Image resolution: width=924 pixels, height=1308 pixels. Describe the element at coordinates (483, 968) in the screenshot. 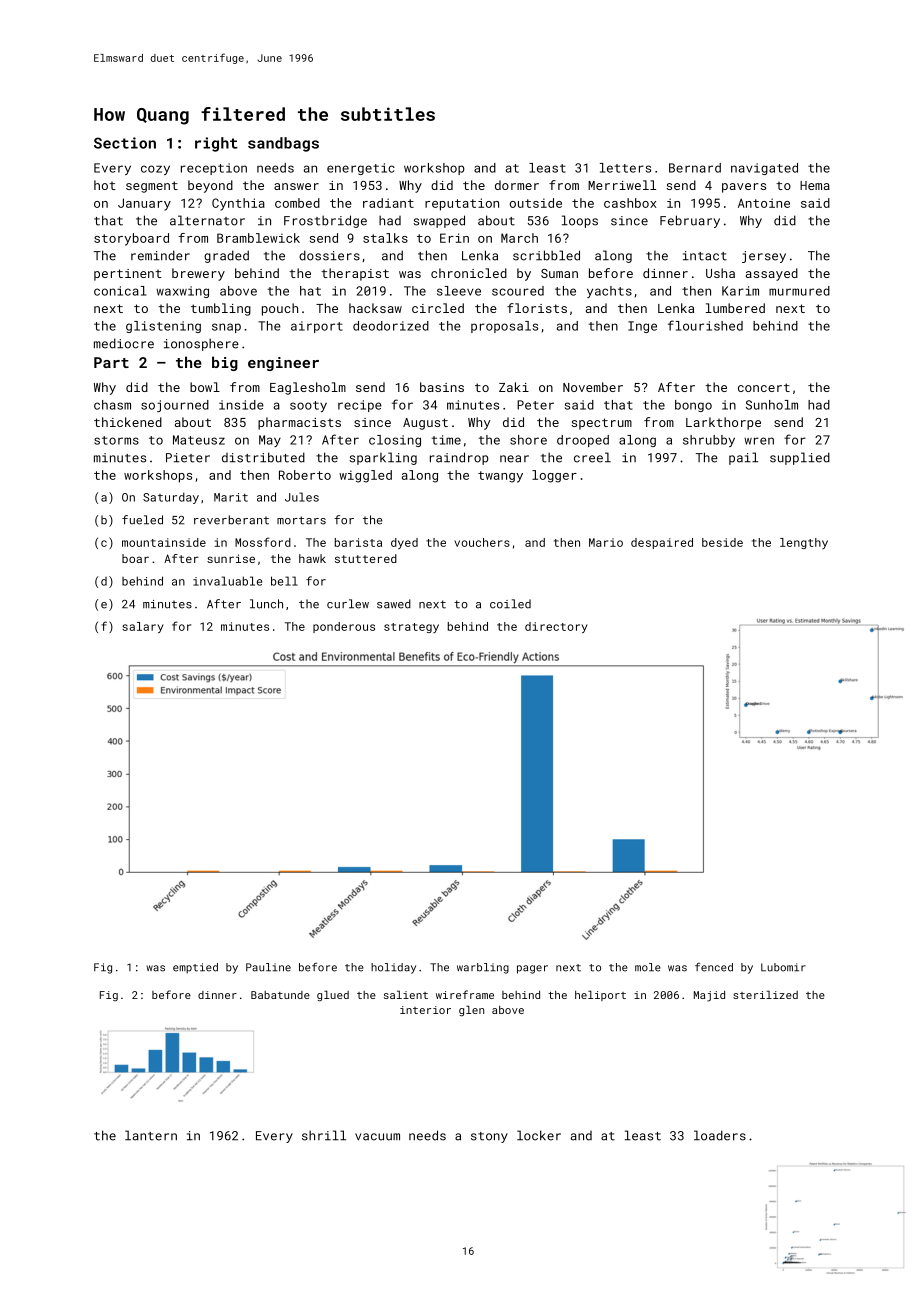

I see `warbling` at that location.
